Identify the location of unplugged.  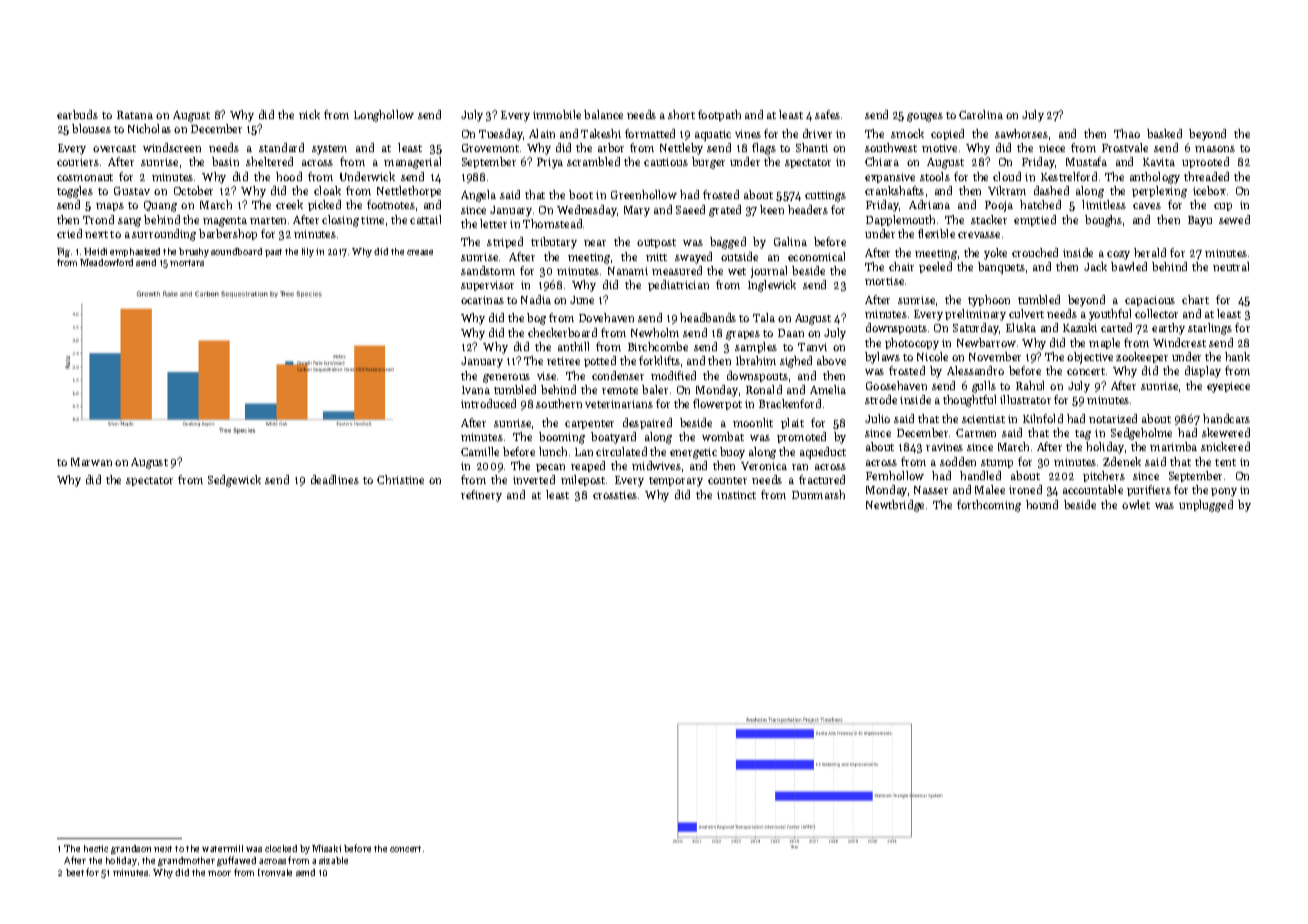
(1206, 506).
